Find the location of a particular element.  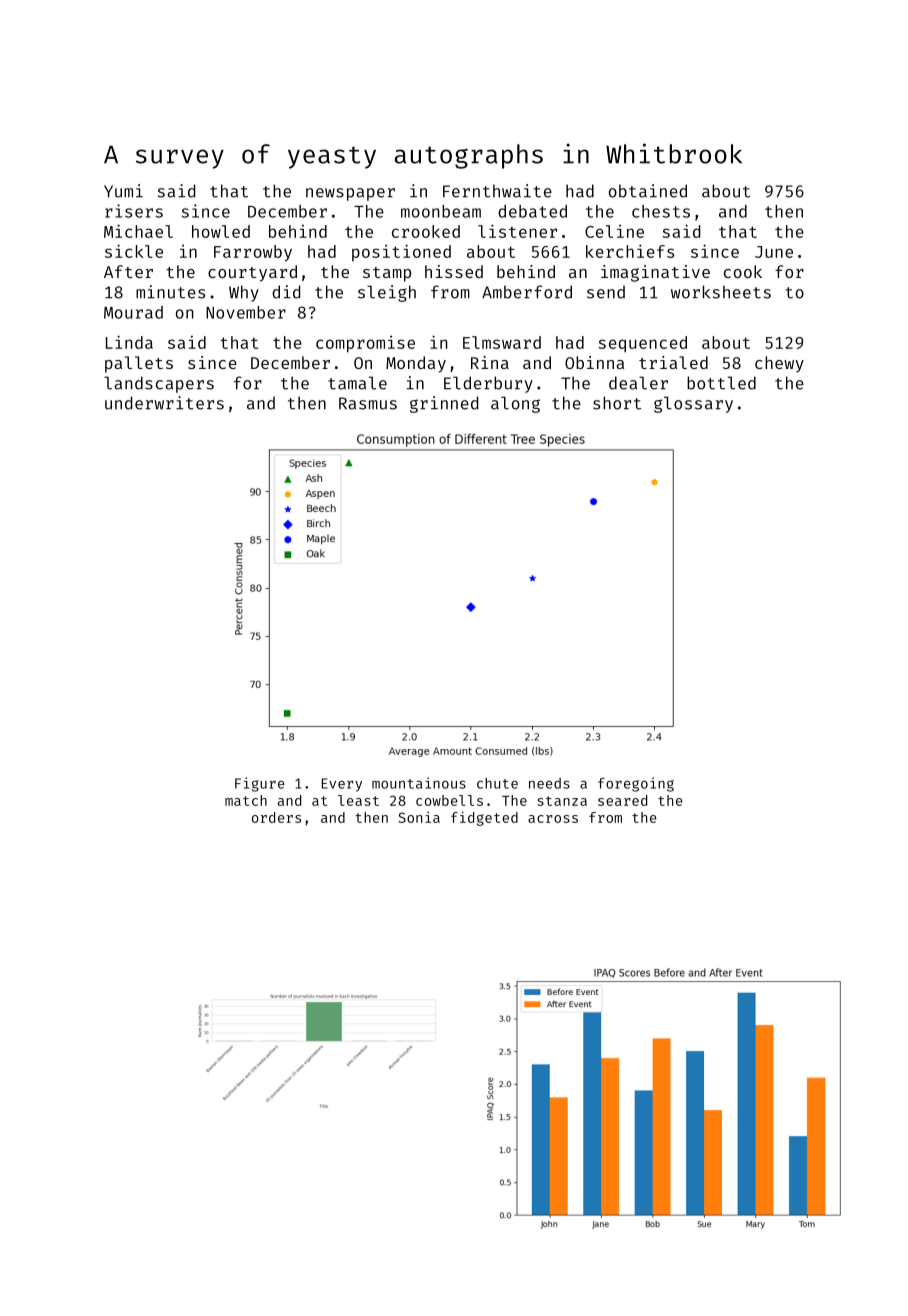

cook is located at coordinates (743, 271).
